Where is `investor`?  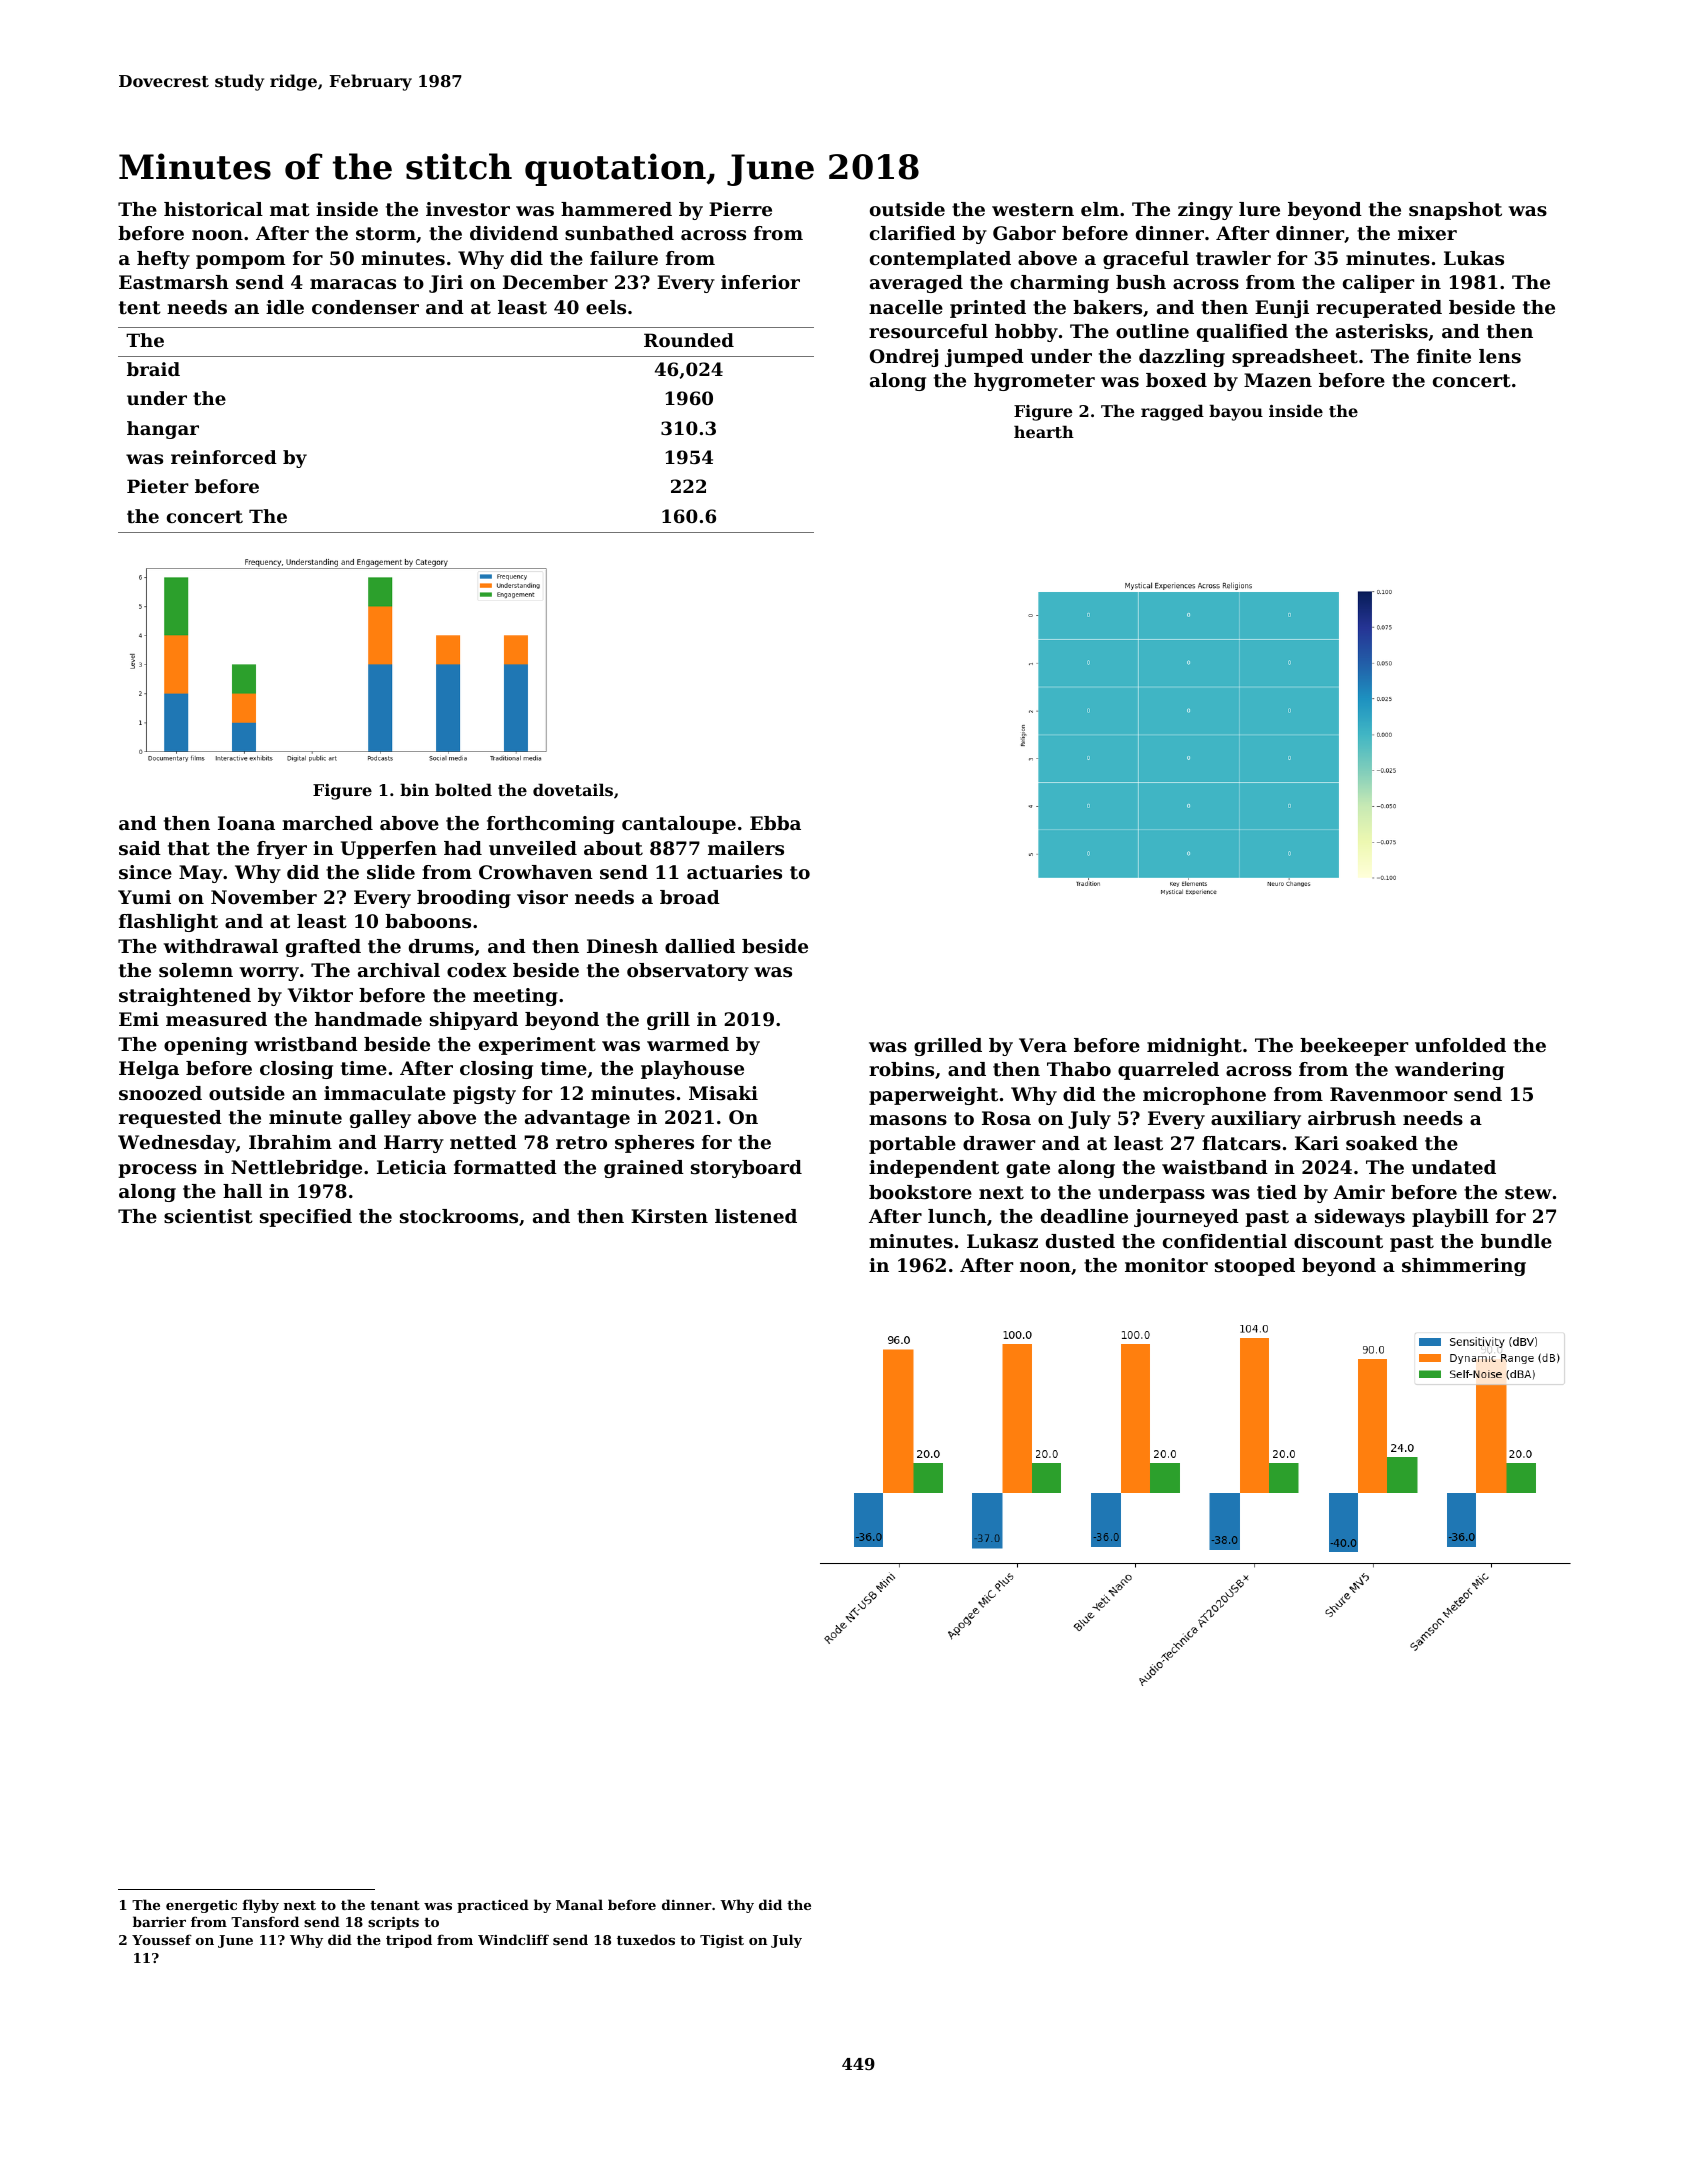
investor is located at coordinates (468, 209).
